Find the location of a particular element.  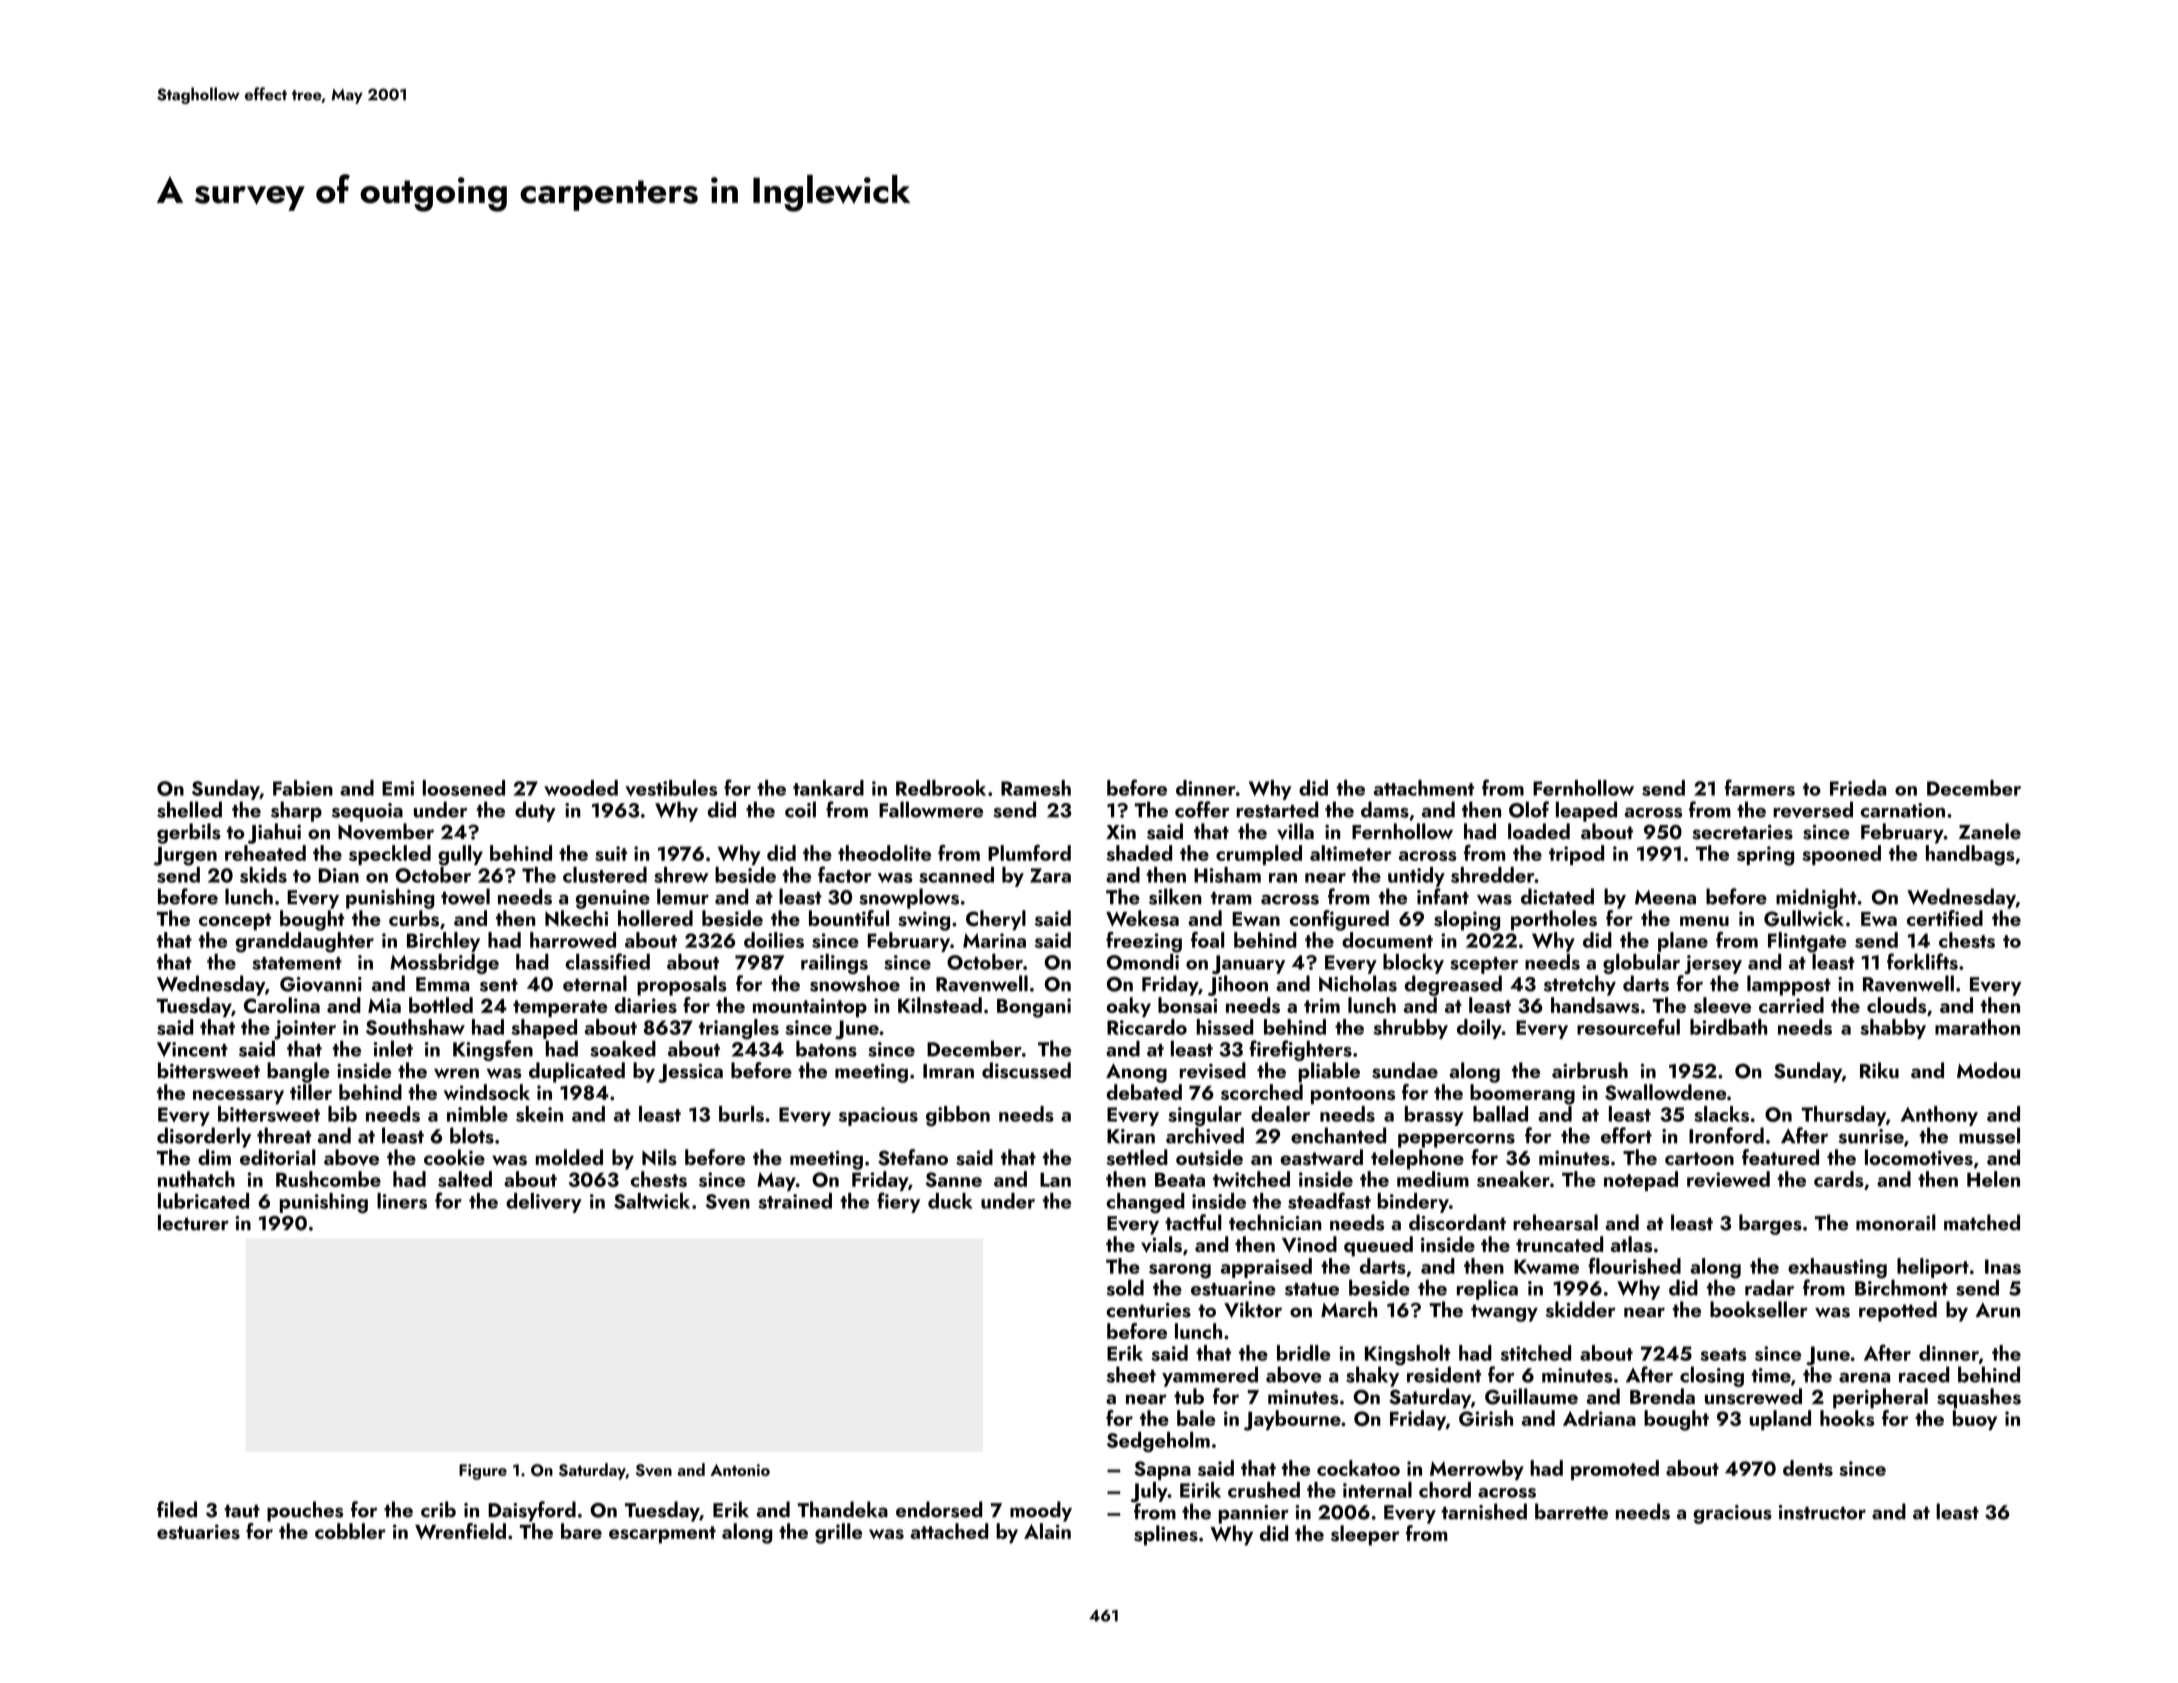

burls is located at coordinates (741, 1114).
